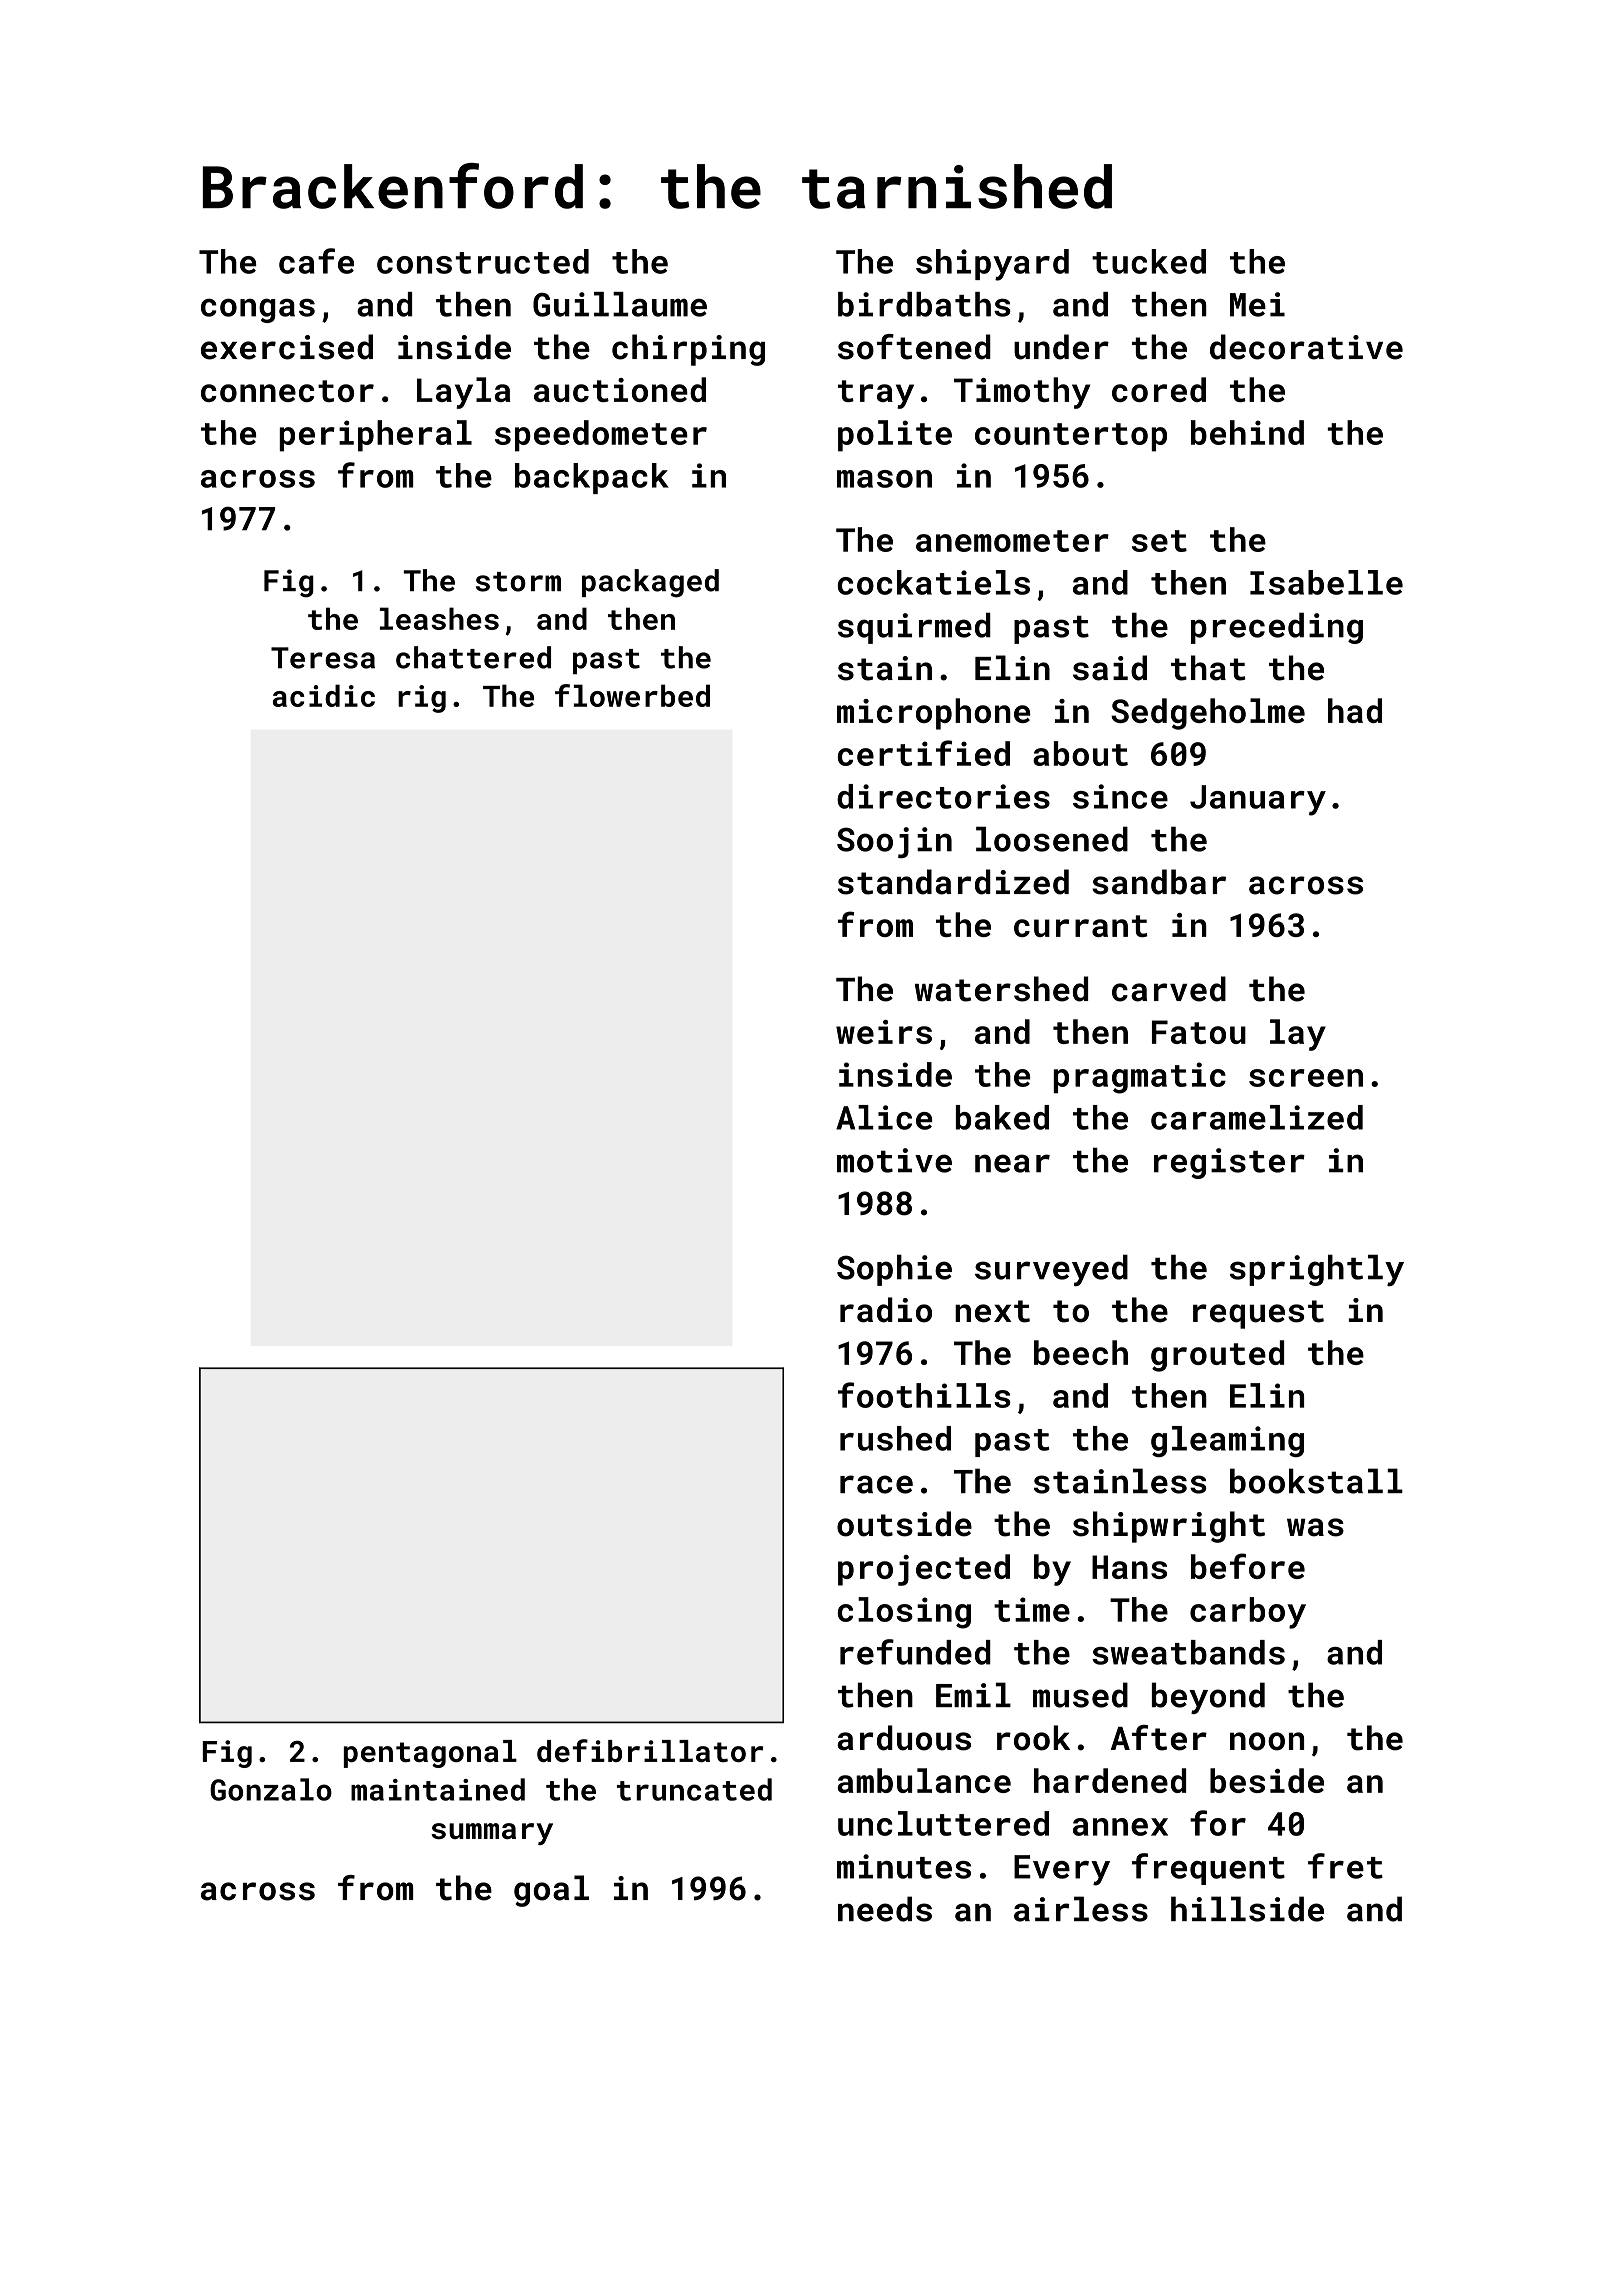 The height and width of the document is (2292, 1620). I want to click on constructed, so click(483, 261).
